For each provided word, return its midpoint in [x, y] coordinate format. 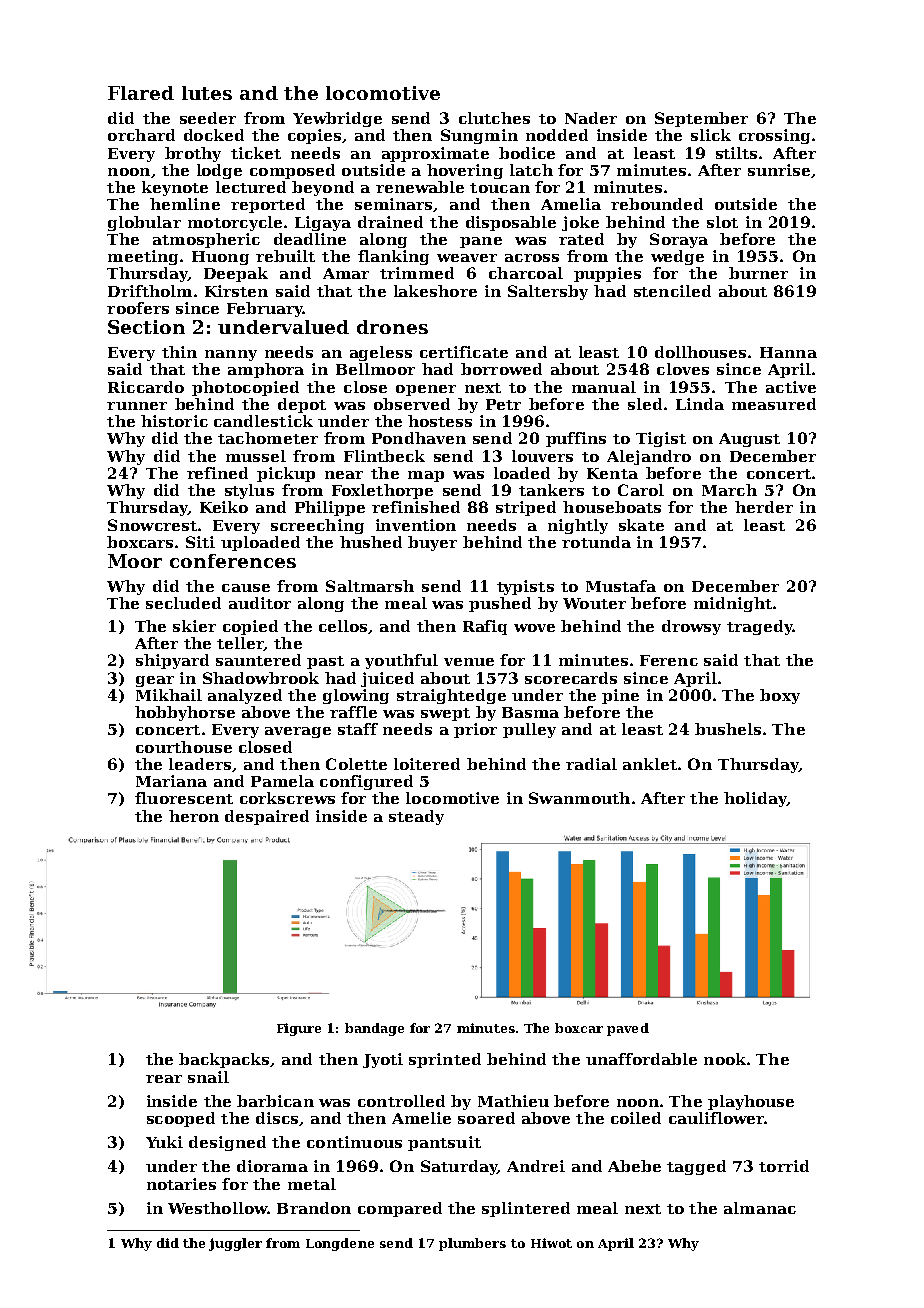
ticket [256, 153]
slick [711, 135]
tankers [551, 490]
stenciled [672, 291]
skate [641, 525]
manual [604, 387]
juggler [235, 1244]
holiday [755, 799]
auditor [260, 603]
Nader [591, 118]
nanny [231, 355]
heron [194, 816]
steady [416, 817]
